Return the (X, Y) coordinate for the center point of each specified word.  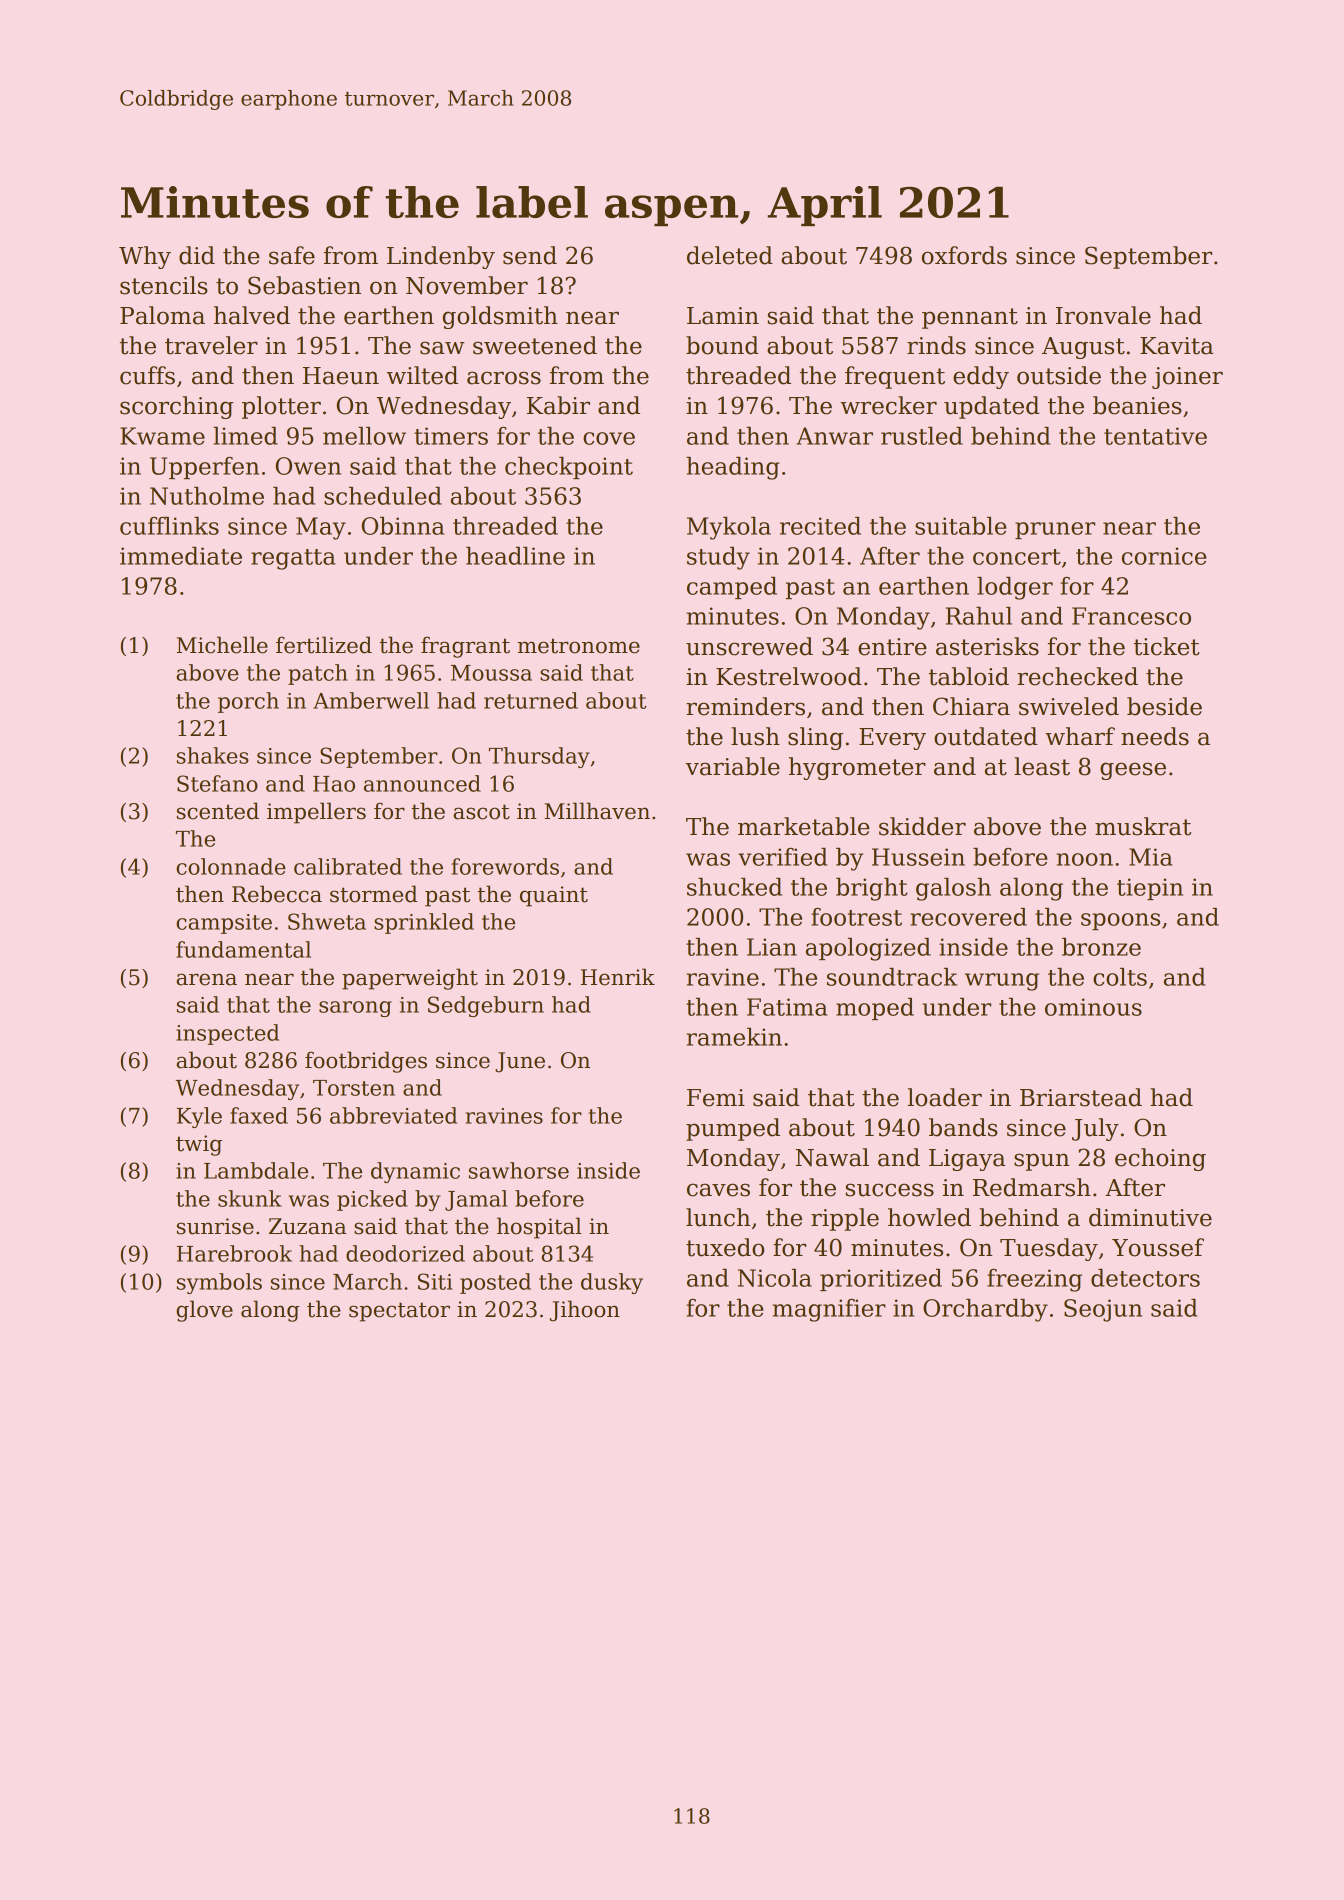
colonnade (231, 866)
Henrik (618, 977)
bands (963, 1127)
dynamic (415, 1172)
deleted (730, 255)
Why (145, 257)
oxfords (964, 255)
